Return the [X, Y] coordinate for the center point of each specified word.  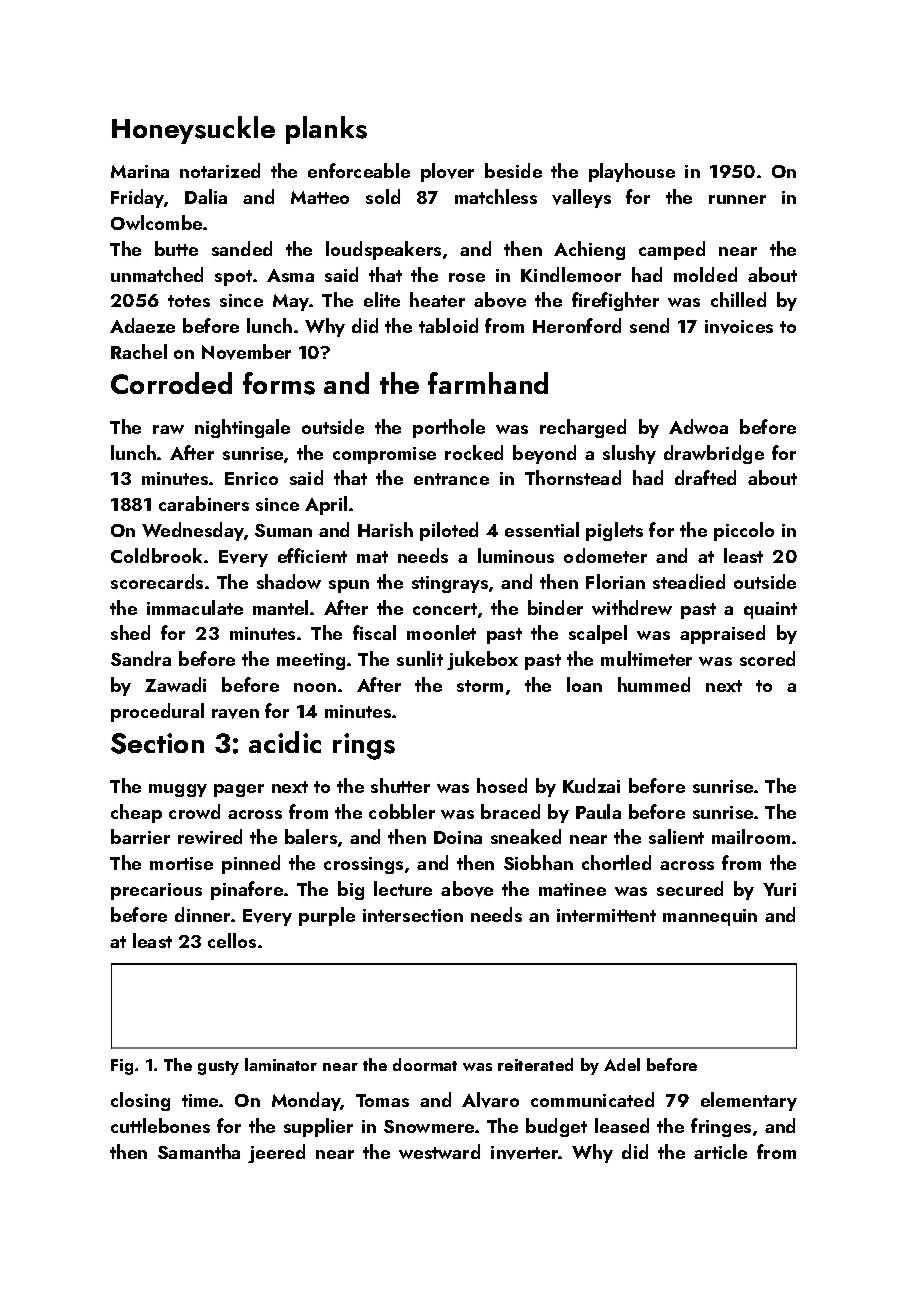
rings [364, 746]
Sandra [141, 658]
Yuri [779, 889]
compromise [384, 455]
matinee [572, 889]
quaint [770, 610]
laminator [281, 1064]
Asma [290, 275]
